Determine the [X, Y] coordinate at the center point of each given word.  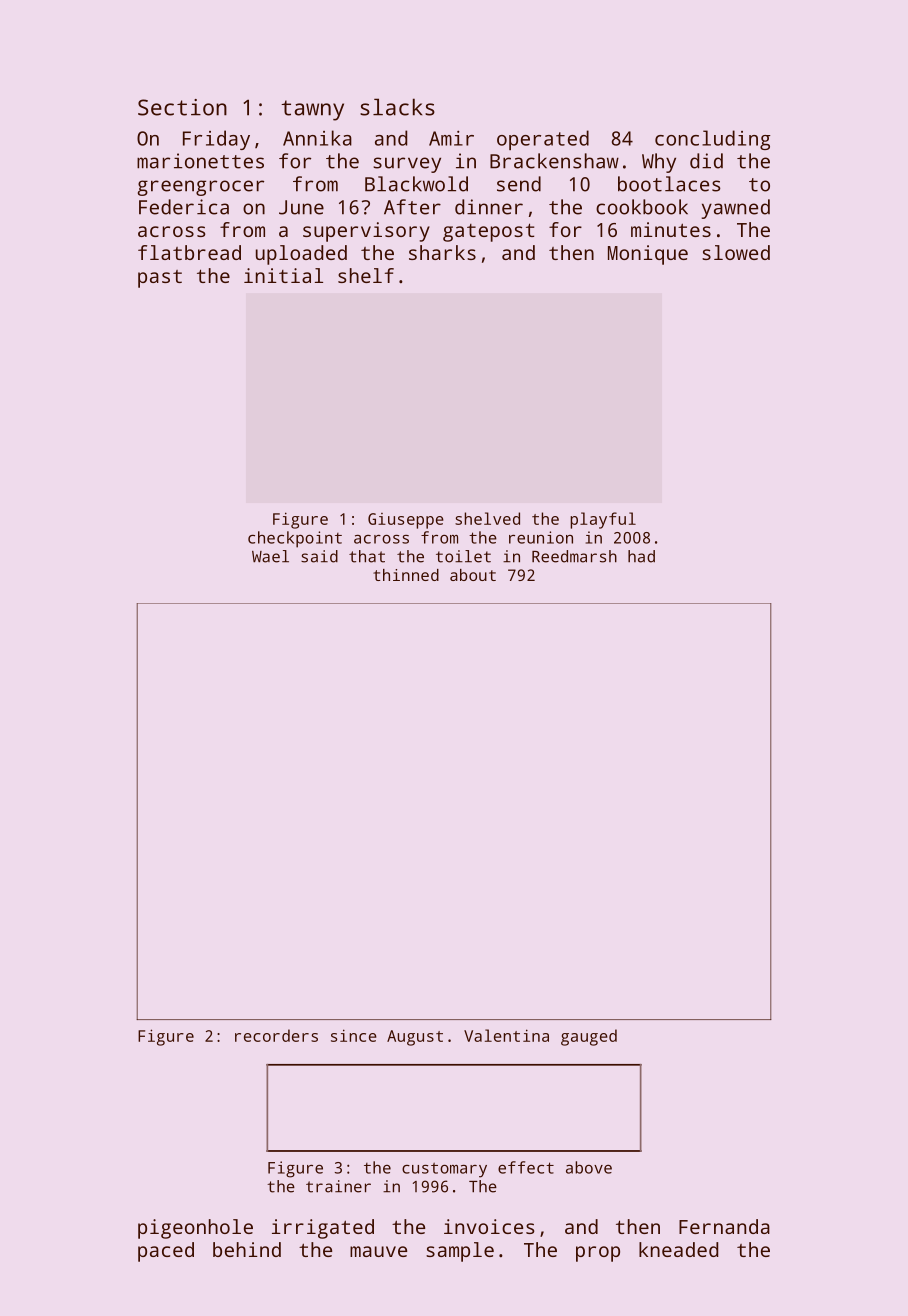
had [641, 556]
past [160, 279]
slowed [736, 252]
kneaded [678, 1249]
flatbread [189, 252]
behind [247, 1249]
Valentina [506, 1035]
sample [460, 1252]
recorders [276, 1035]
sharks [442, 252]
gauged [589, 1037]
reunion [541, 537]
